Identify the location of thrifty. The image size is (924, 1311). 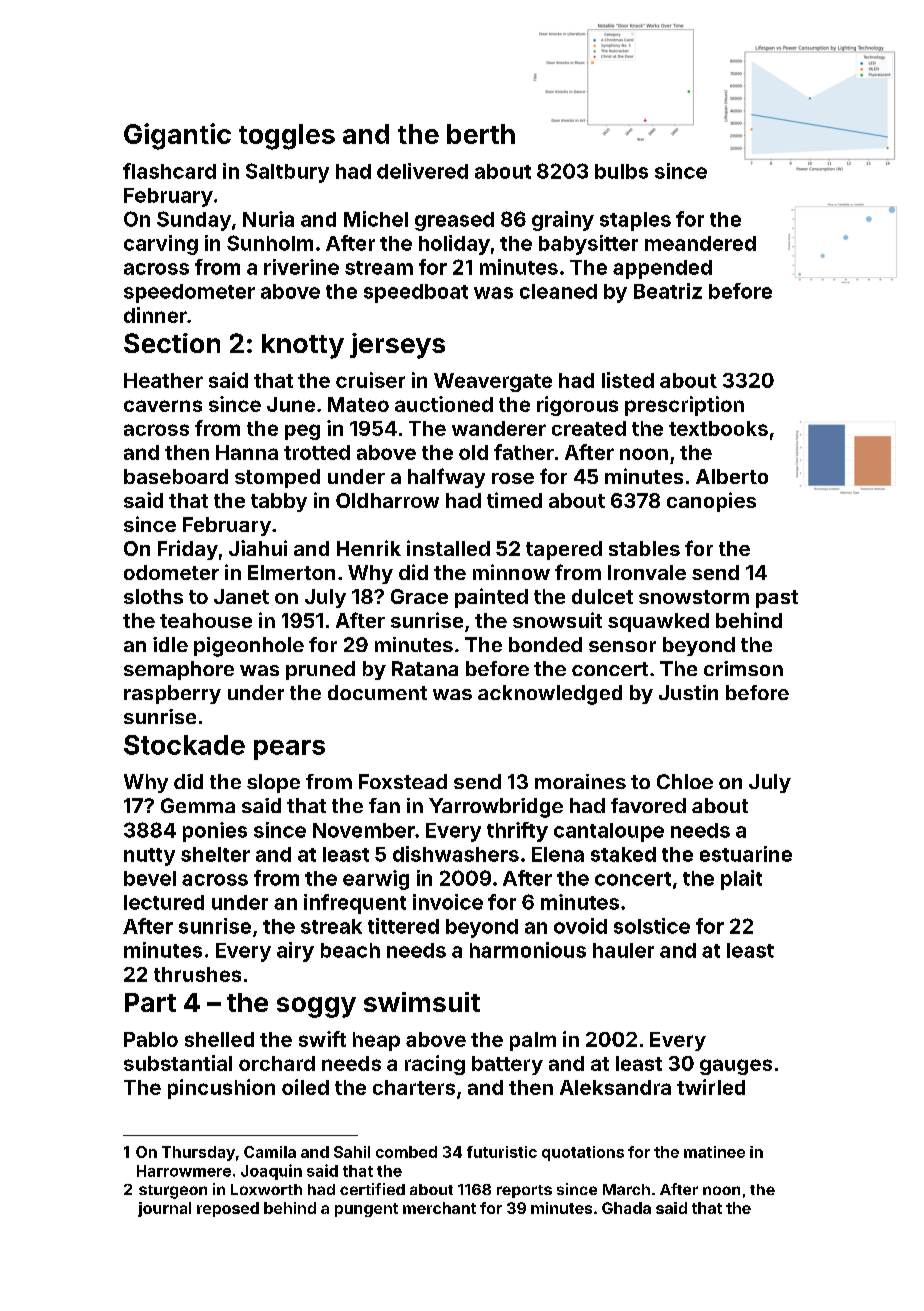
(517, 832).
